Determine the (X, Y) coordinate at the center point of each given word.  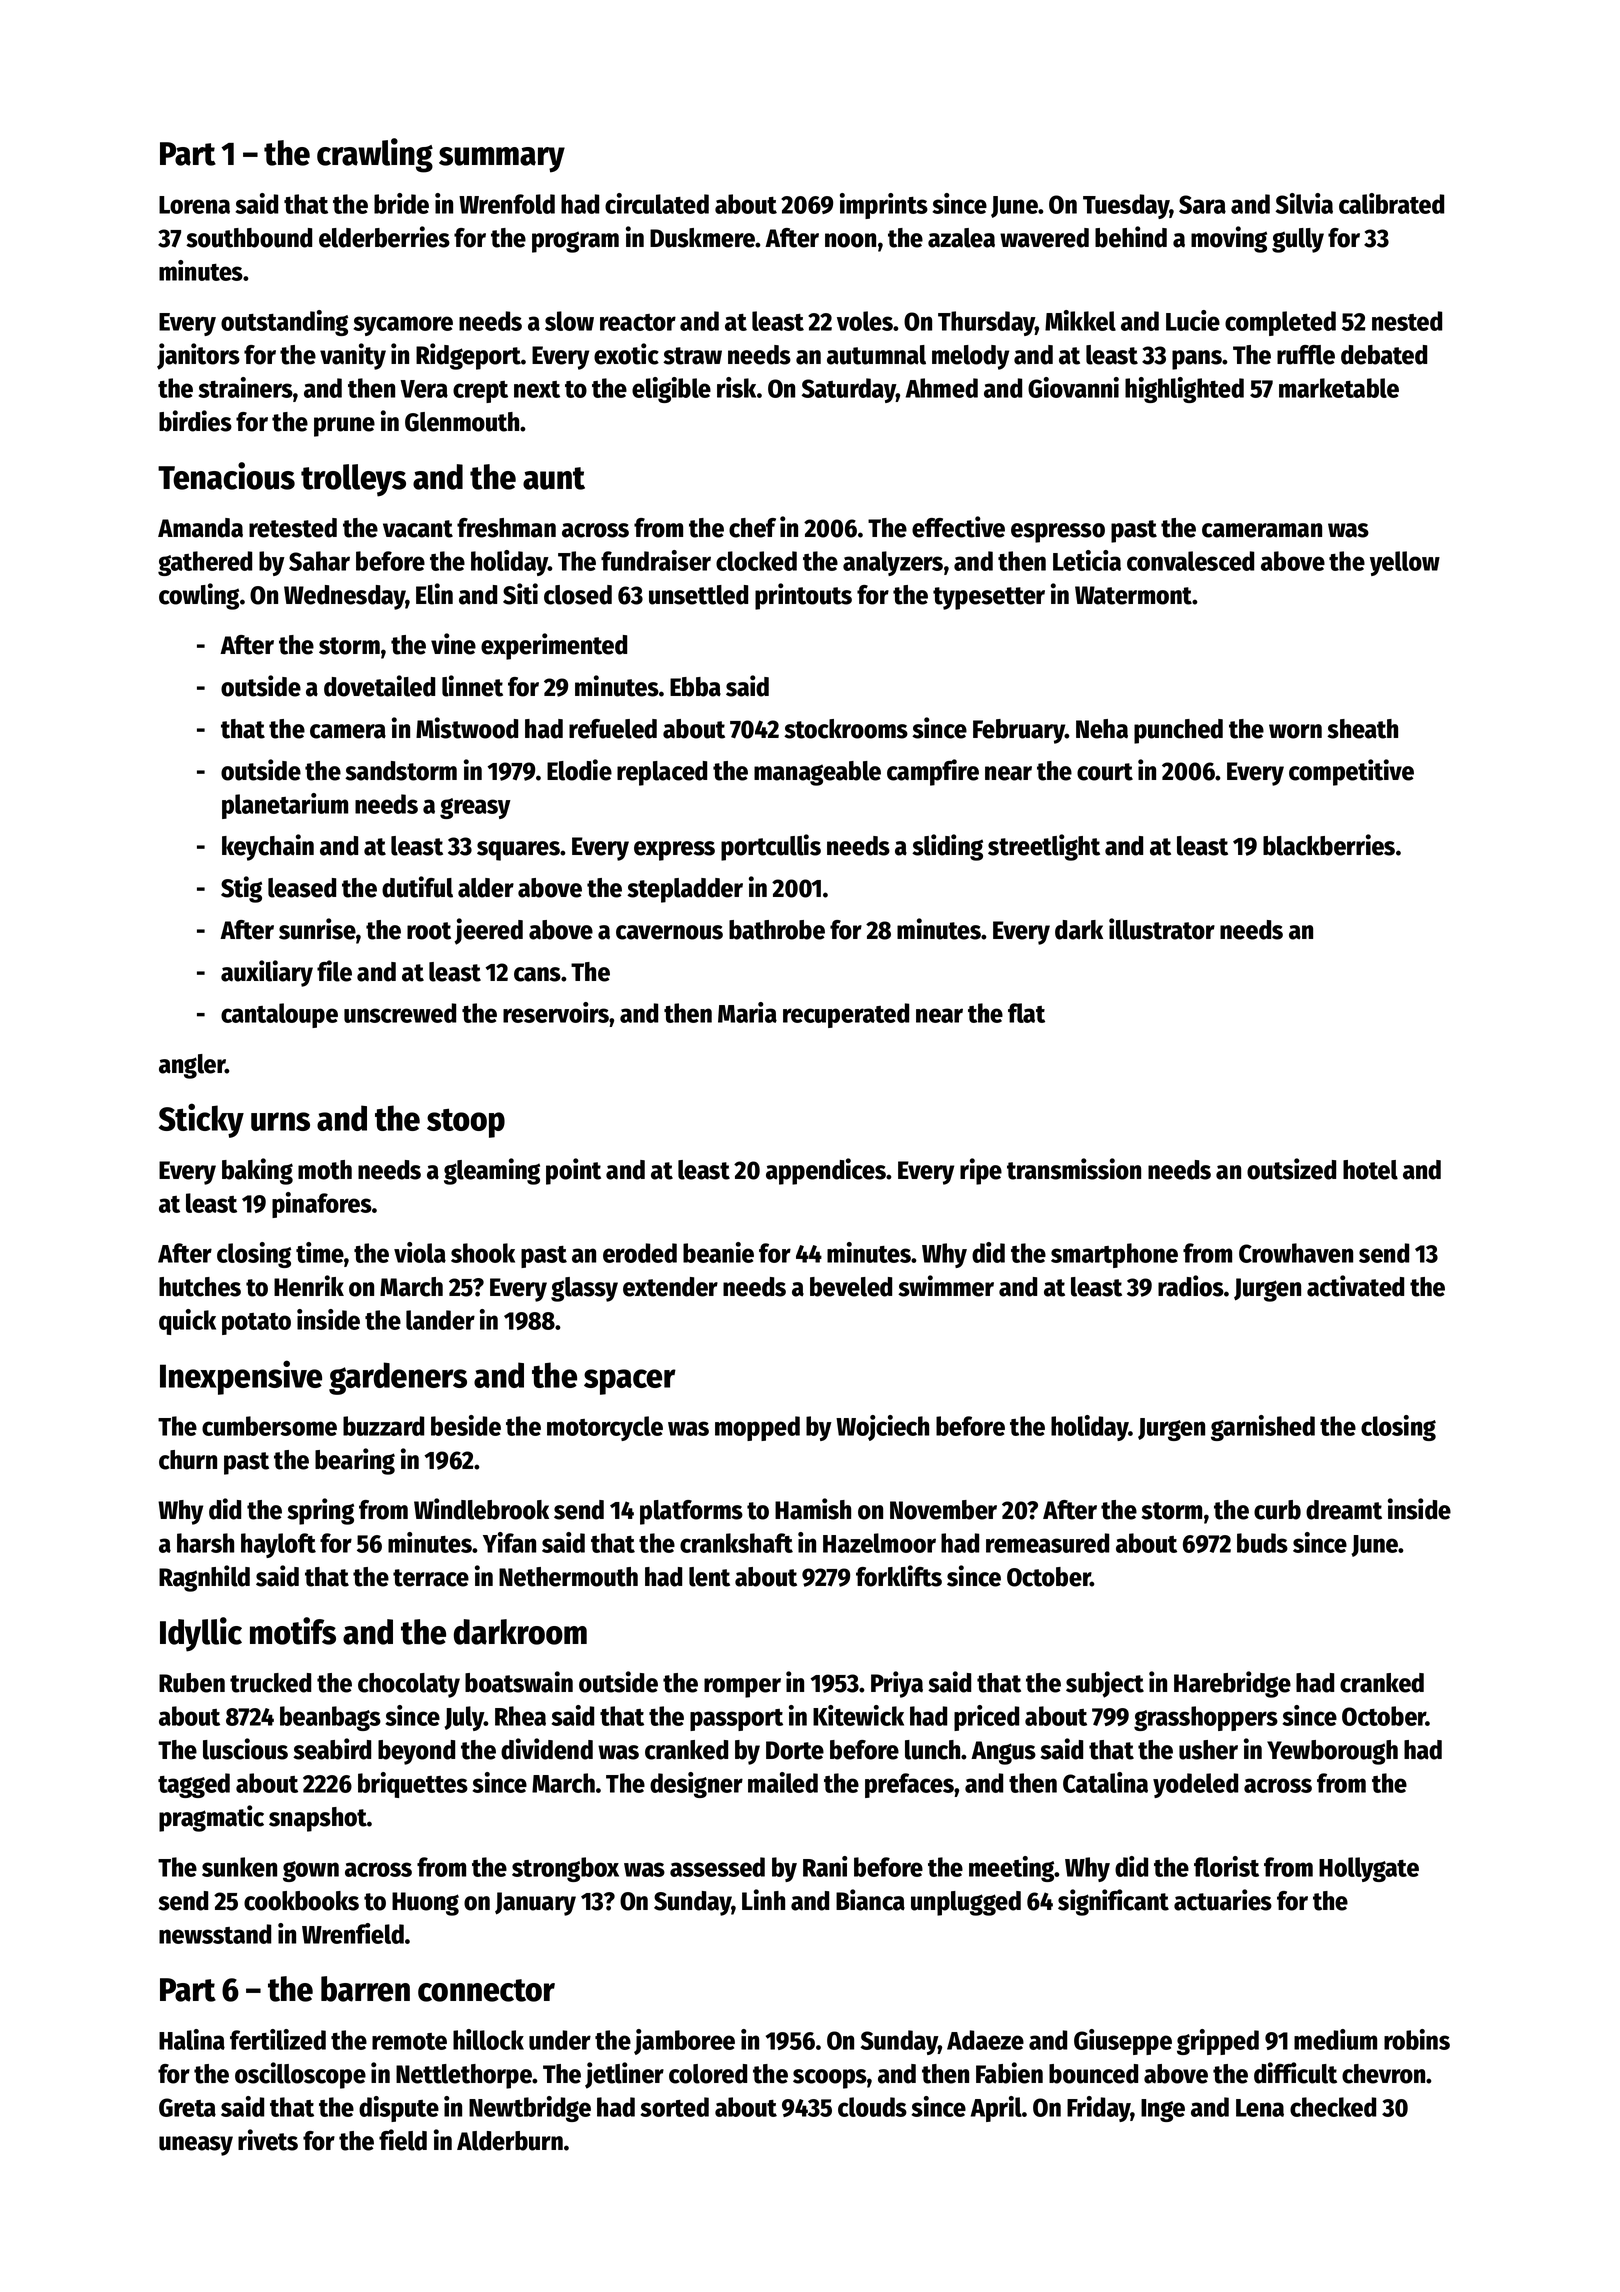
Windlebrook (481, 1509)
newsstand (215, 1934)
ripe (981, 1171)
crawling (375, 155)
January (535, 1904)
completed (1280, 323)
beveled (851, 1287)
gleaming (492, 1171)
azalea (961, 238)
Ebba (695, 687)
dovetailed (379, 686)
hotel (1370, 1170)
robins (1417, 2039)
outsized (1291, 1169)
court (1105, 772)
